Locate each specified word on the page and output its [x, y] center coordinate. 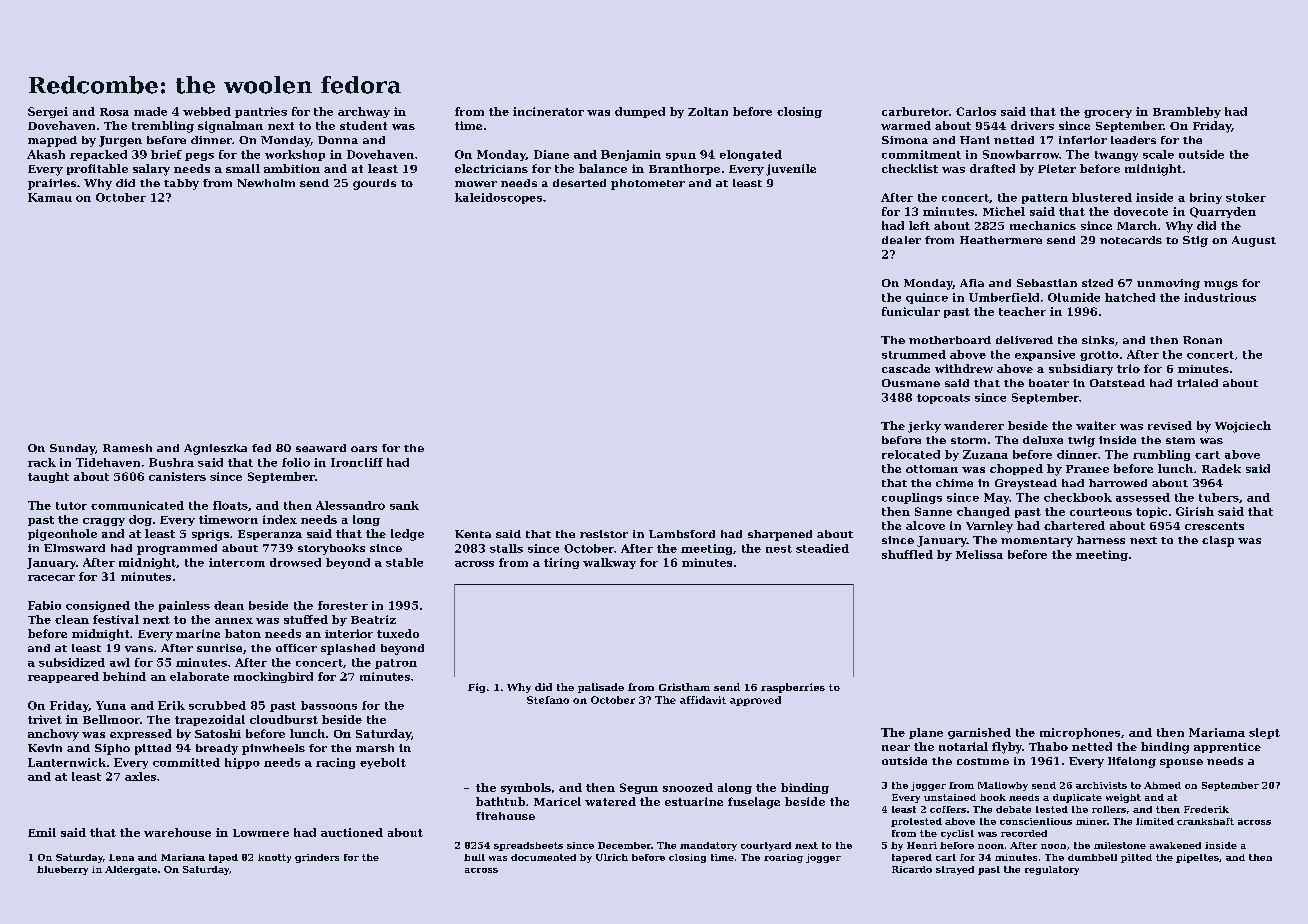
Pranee [1087, 469]
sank [404, 505]
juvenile [791, 170]
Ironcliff [357, 462]
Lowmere [261, 833]
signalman [230, 127]
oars [364, 449]
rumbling [1161, 455]
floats [230, 505]
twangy [1116, 156]
